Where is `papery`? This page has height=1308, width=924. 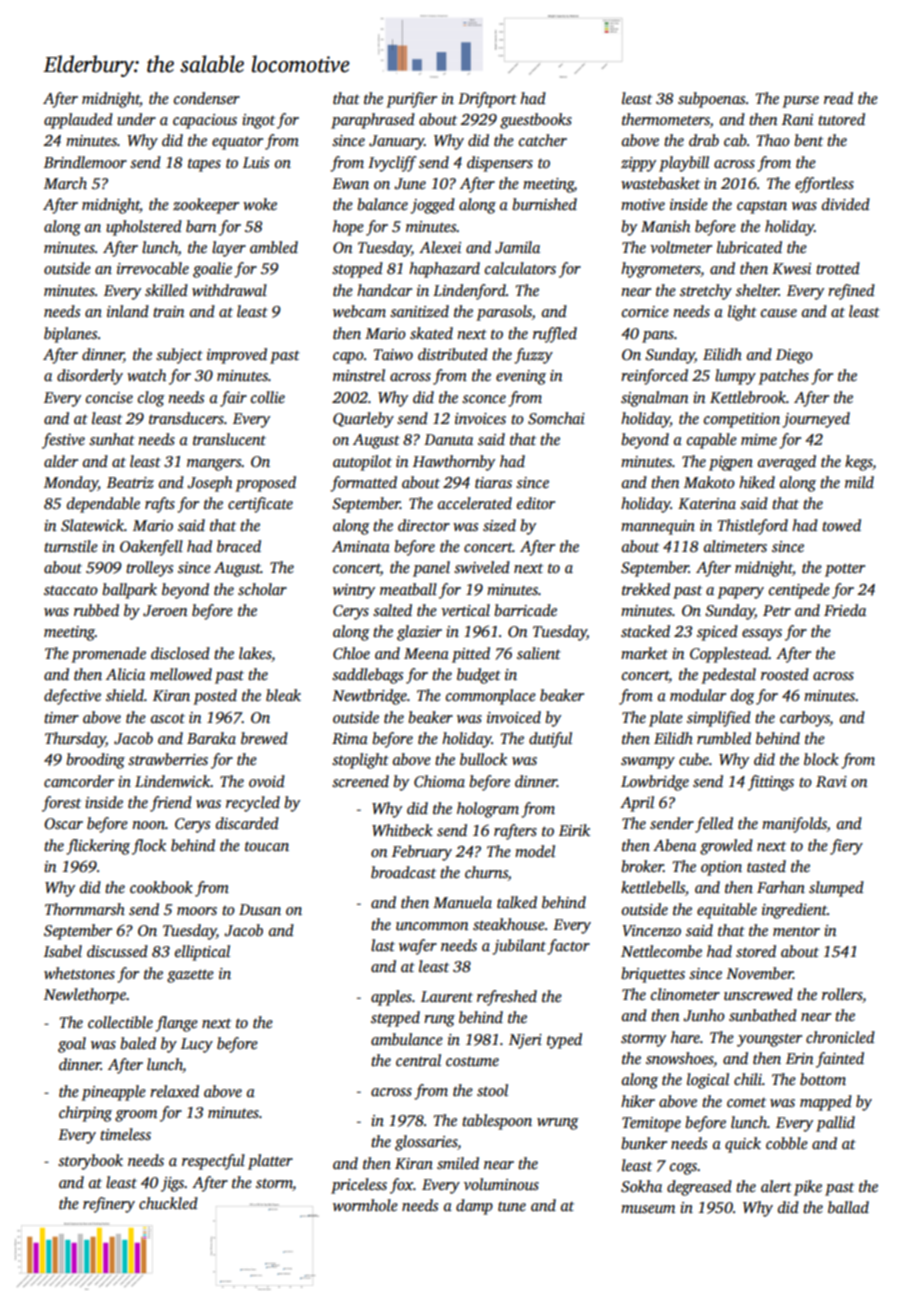 papery is located at coordinates (740, 593).
